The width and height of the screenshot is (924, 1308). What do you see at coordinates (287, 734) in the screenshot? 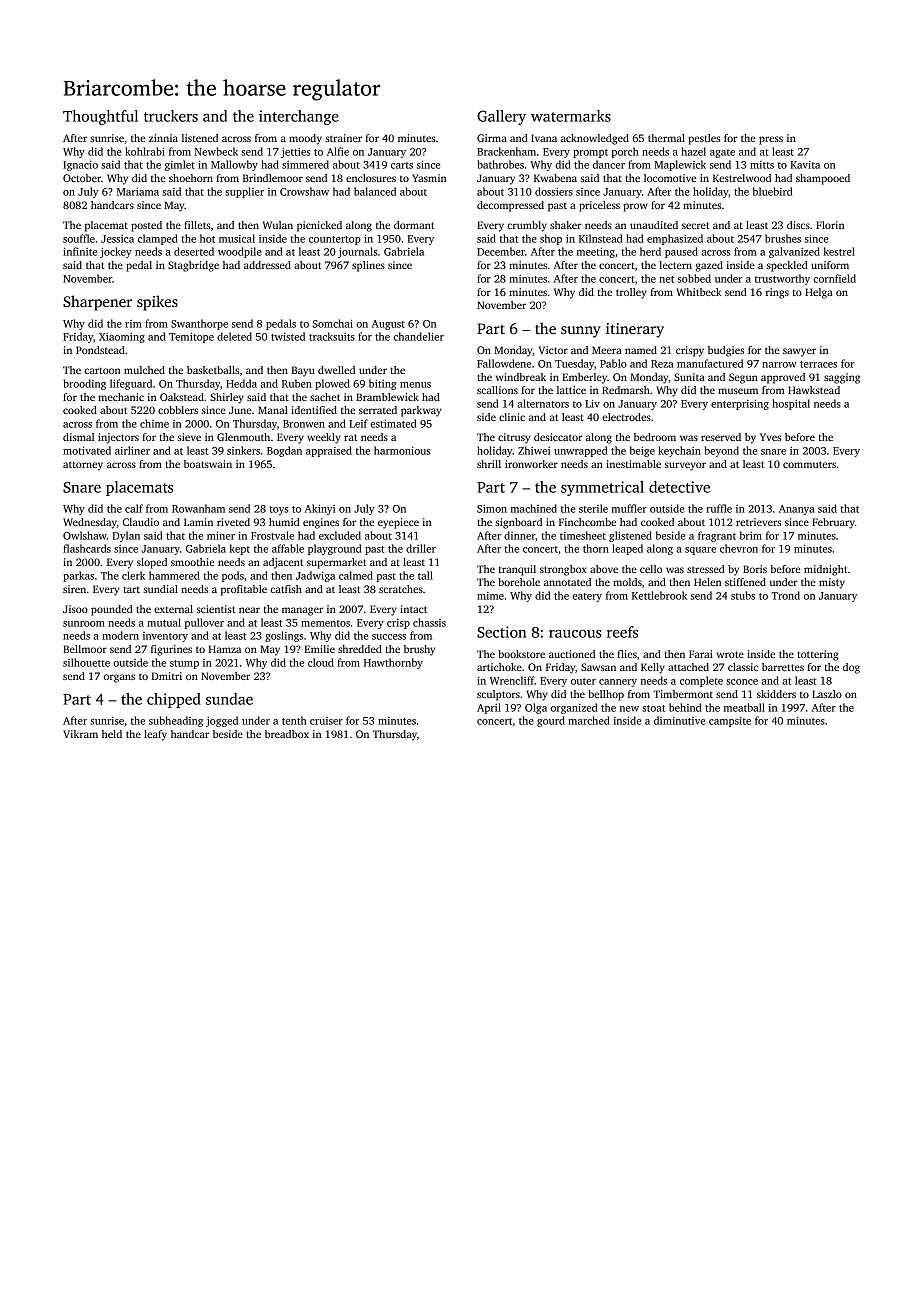
I see `breadbox` at bounding box center [287, 734].
